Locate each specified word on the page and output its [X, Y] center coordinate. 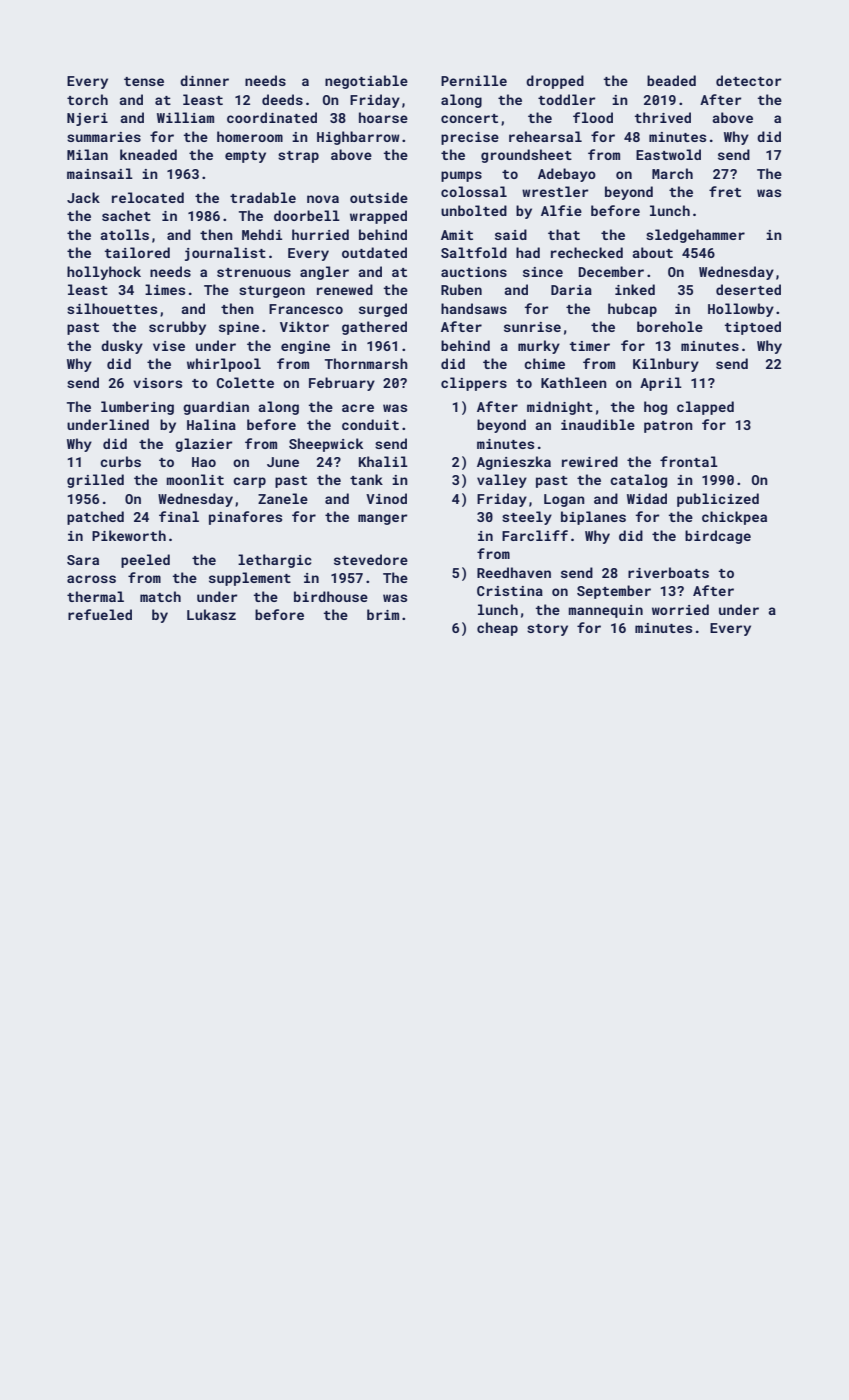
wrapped [378, 217]
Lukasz [211, 614]
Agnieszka [514, 463]
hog [655, 408]
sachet [126, 215]
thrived [663, 117]
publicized [718, 500]
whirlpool [224, 365]
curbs [120, 461]
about [652, 252]
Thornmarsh [366, 363]
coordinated [272, 117]
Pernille [474, 80]
